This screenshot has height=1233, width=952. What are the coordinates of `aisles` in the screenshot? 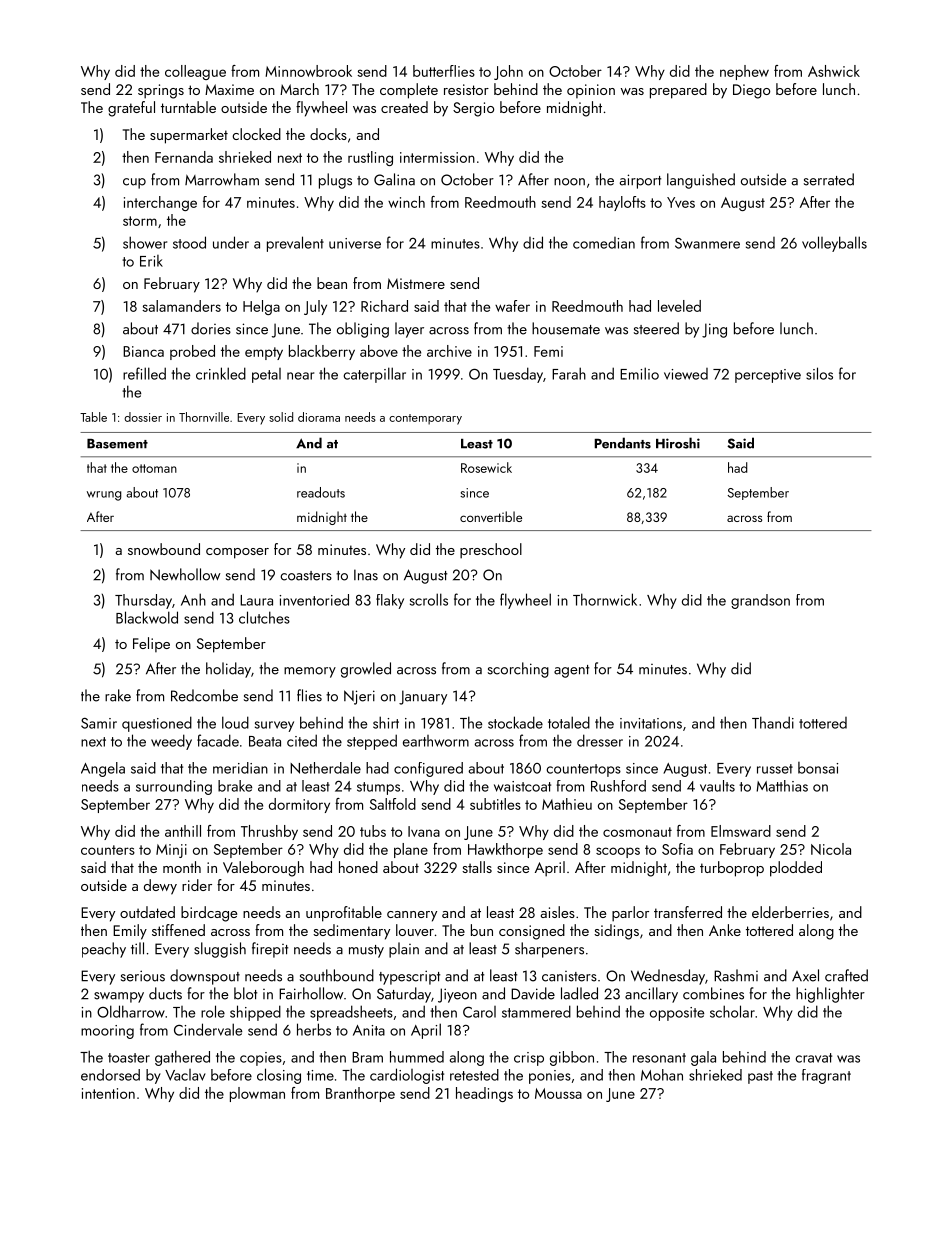 It's located at (558, 912).
